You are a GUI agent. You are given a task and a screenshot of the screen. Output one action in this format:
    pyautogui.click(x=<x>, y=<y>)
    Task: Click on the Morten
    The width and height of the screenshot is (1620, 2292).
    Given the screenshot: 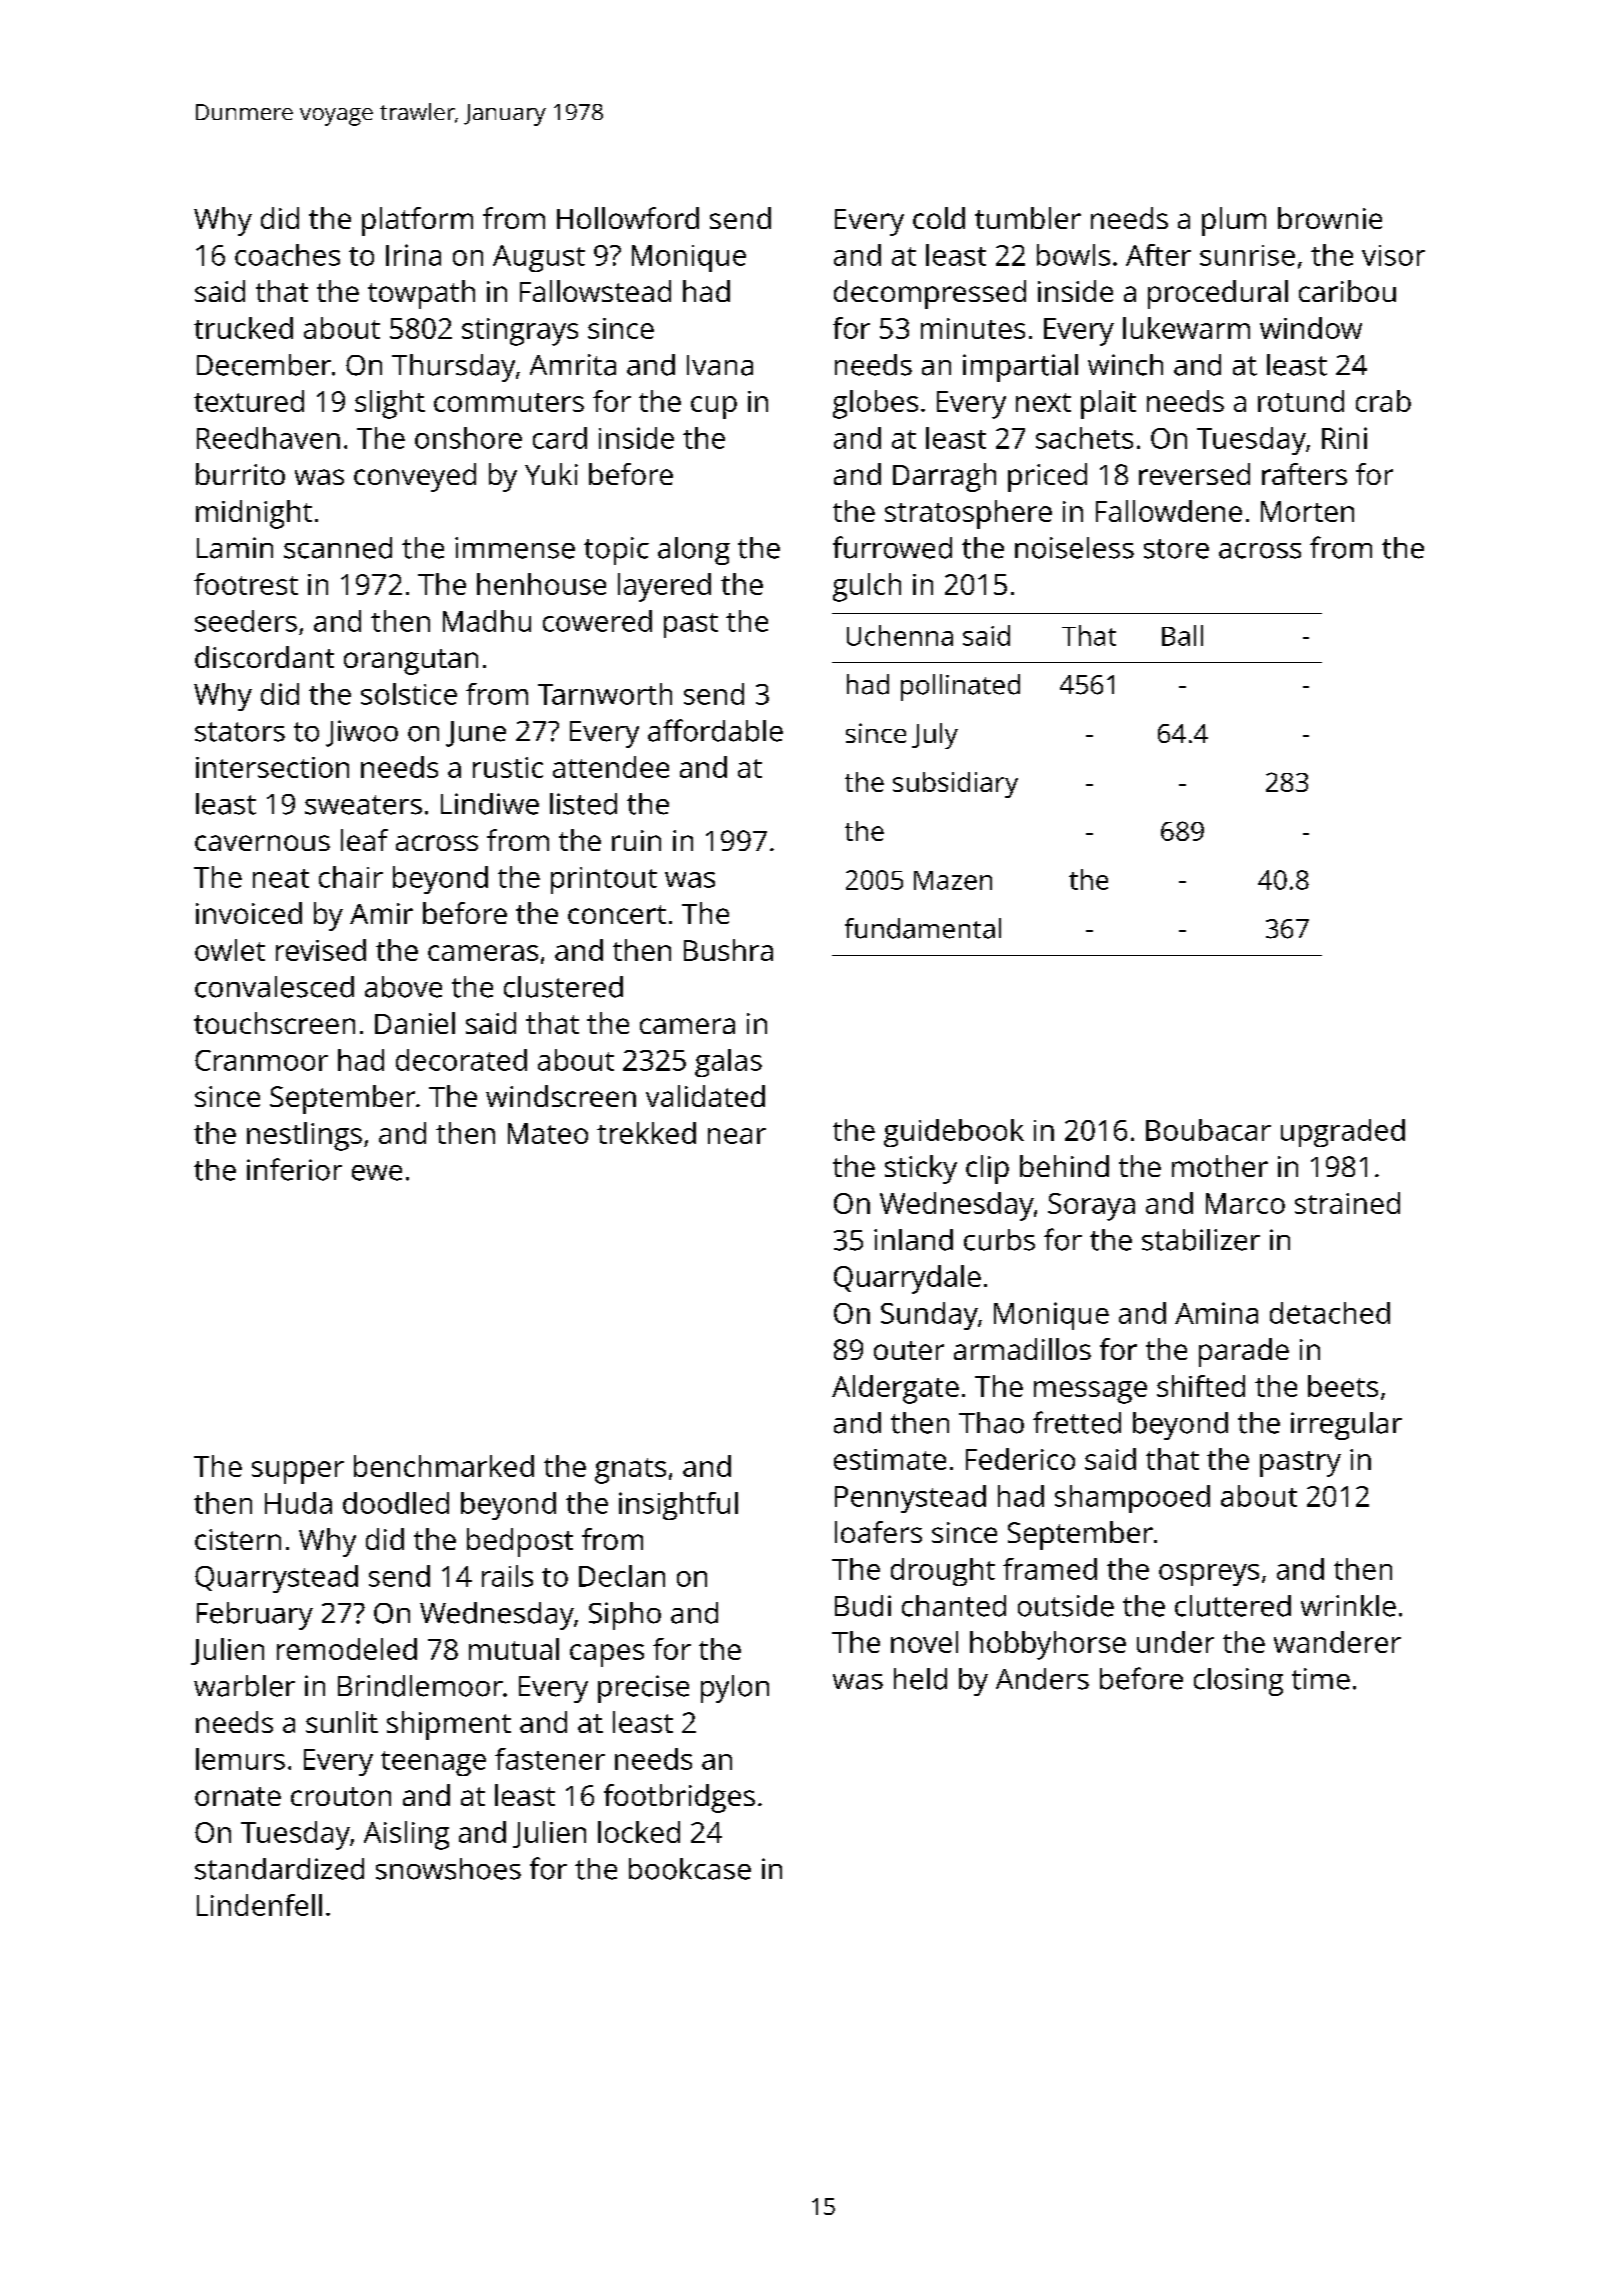 What is the action you would take?
    pyautogui.click(x=1307, y=511)
